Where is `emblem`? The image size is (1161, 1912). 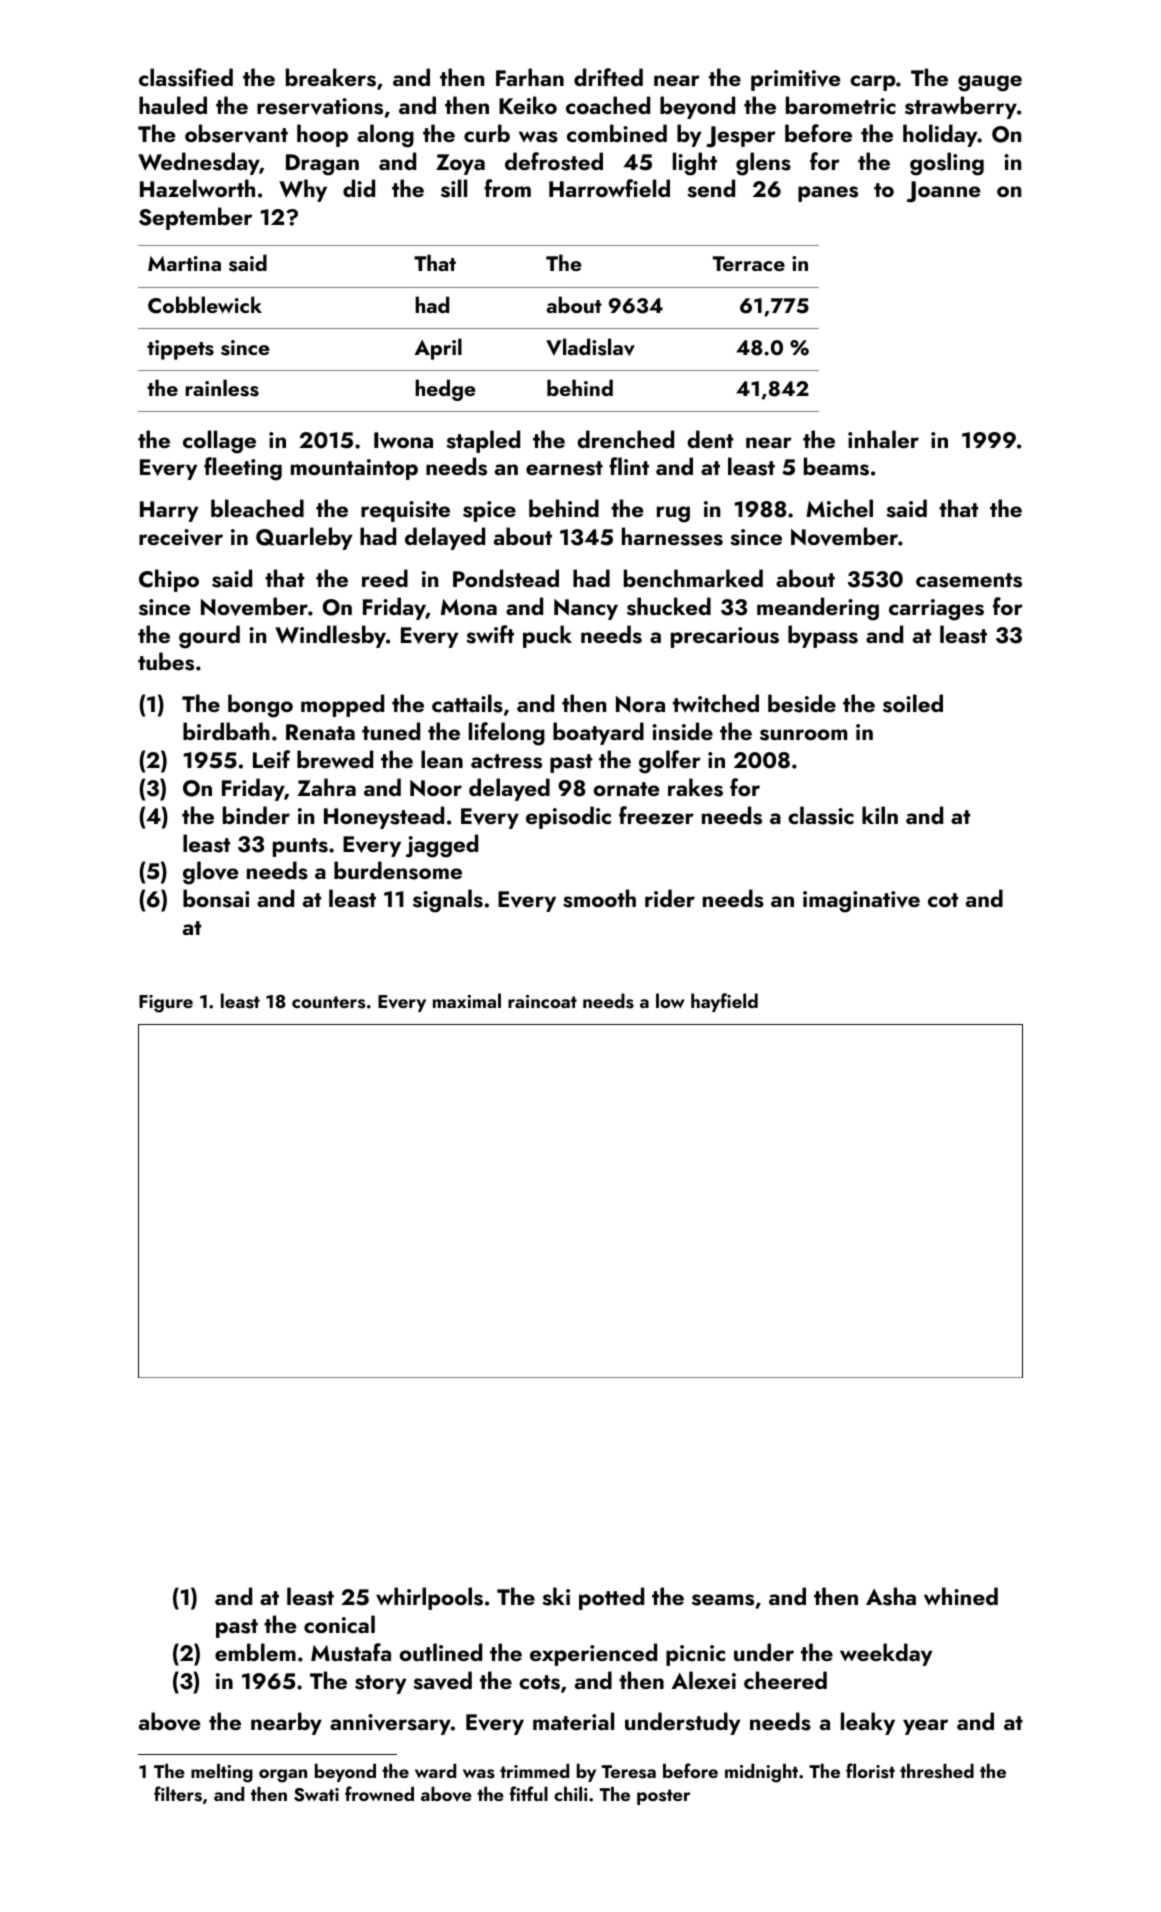 emblem is located at coordinates (255, 1652).
